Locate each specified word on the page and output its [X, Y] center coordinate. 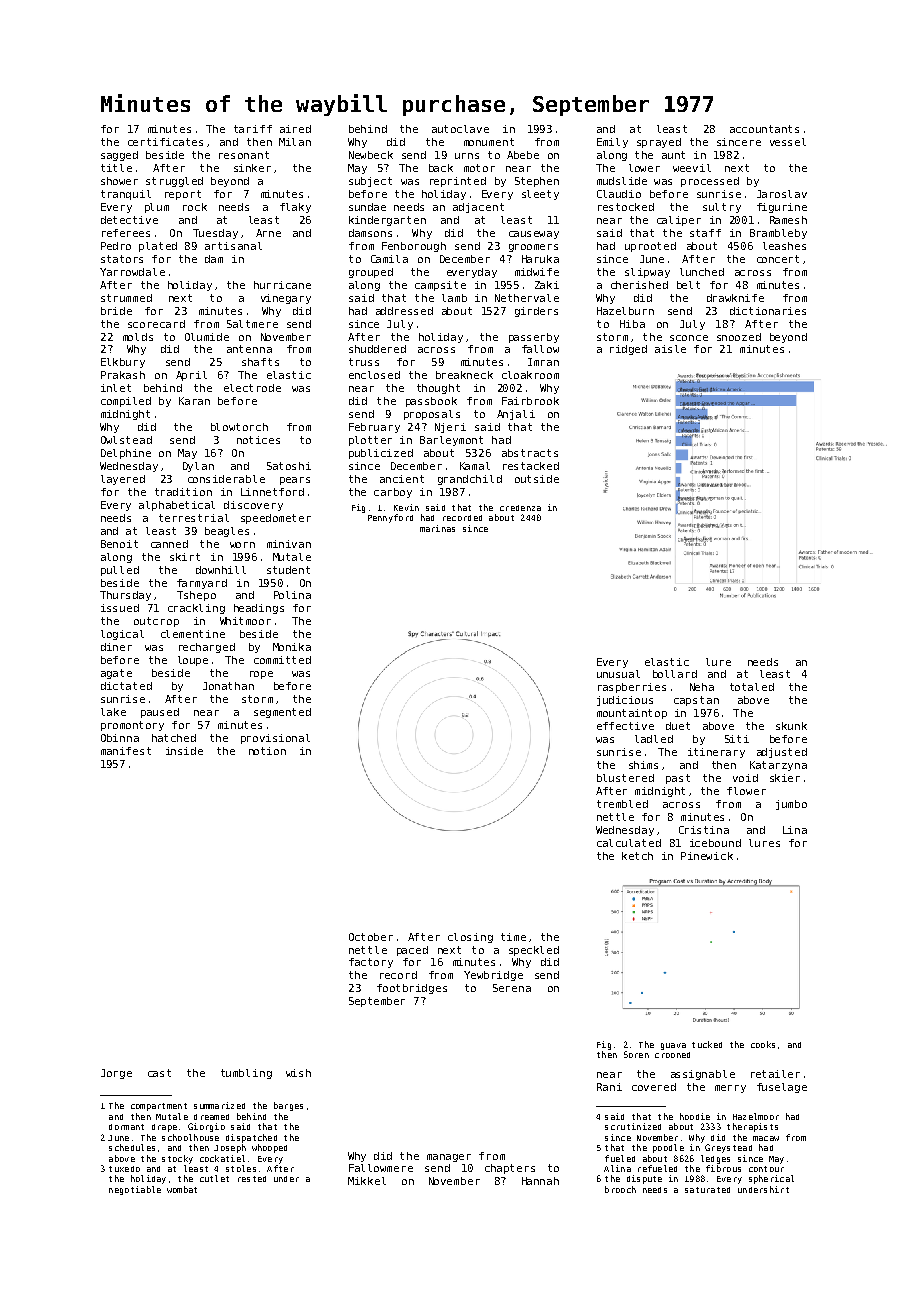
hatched [174, 738]
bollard [675, 674]
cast [159, 1073]
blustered [625, 778]
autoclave [460, 129]
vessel [788, 142]
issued [120, 608]
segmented [282, 713]
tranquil [126, 195]
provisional [275, 739]
